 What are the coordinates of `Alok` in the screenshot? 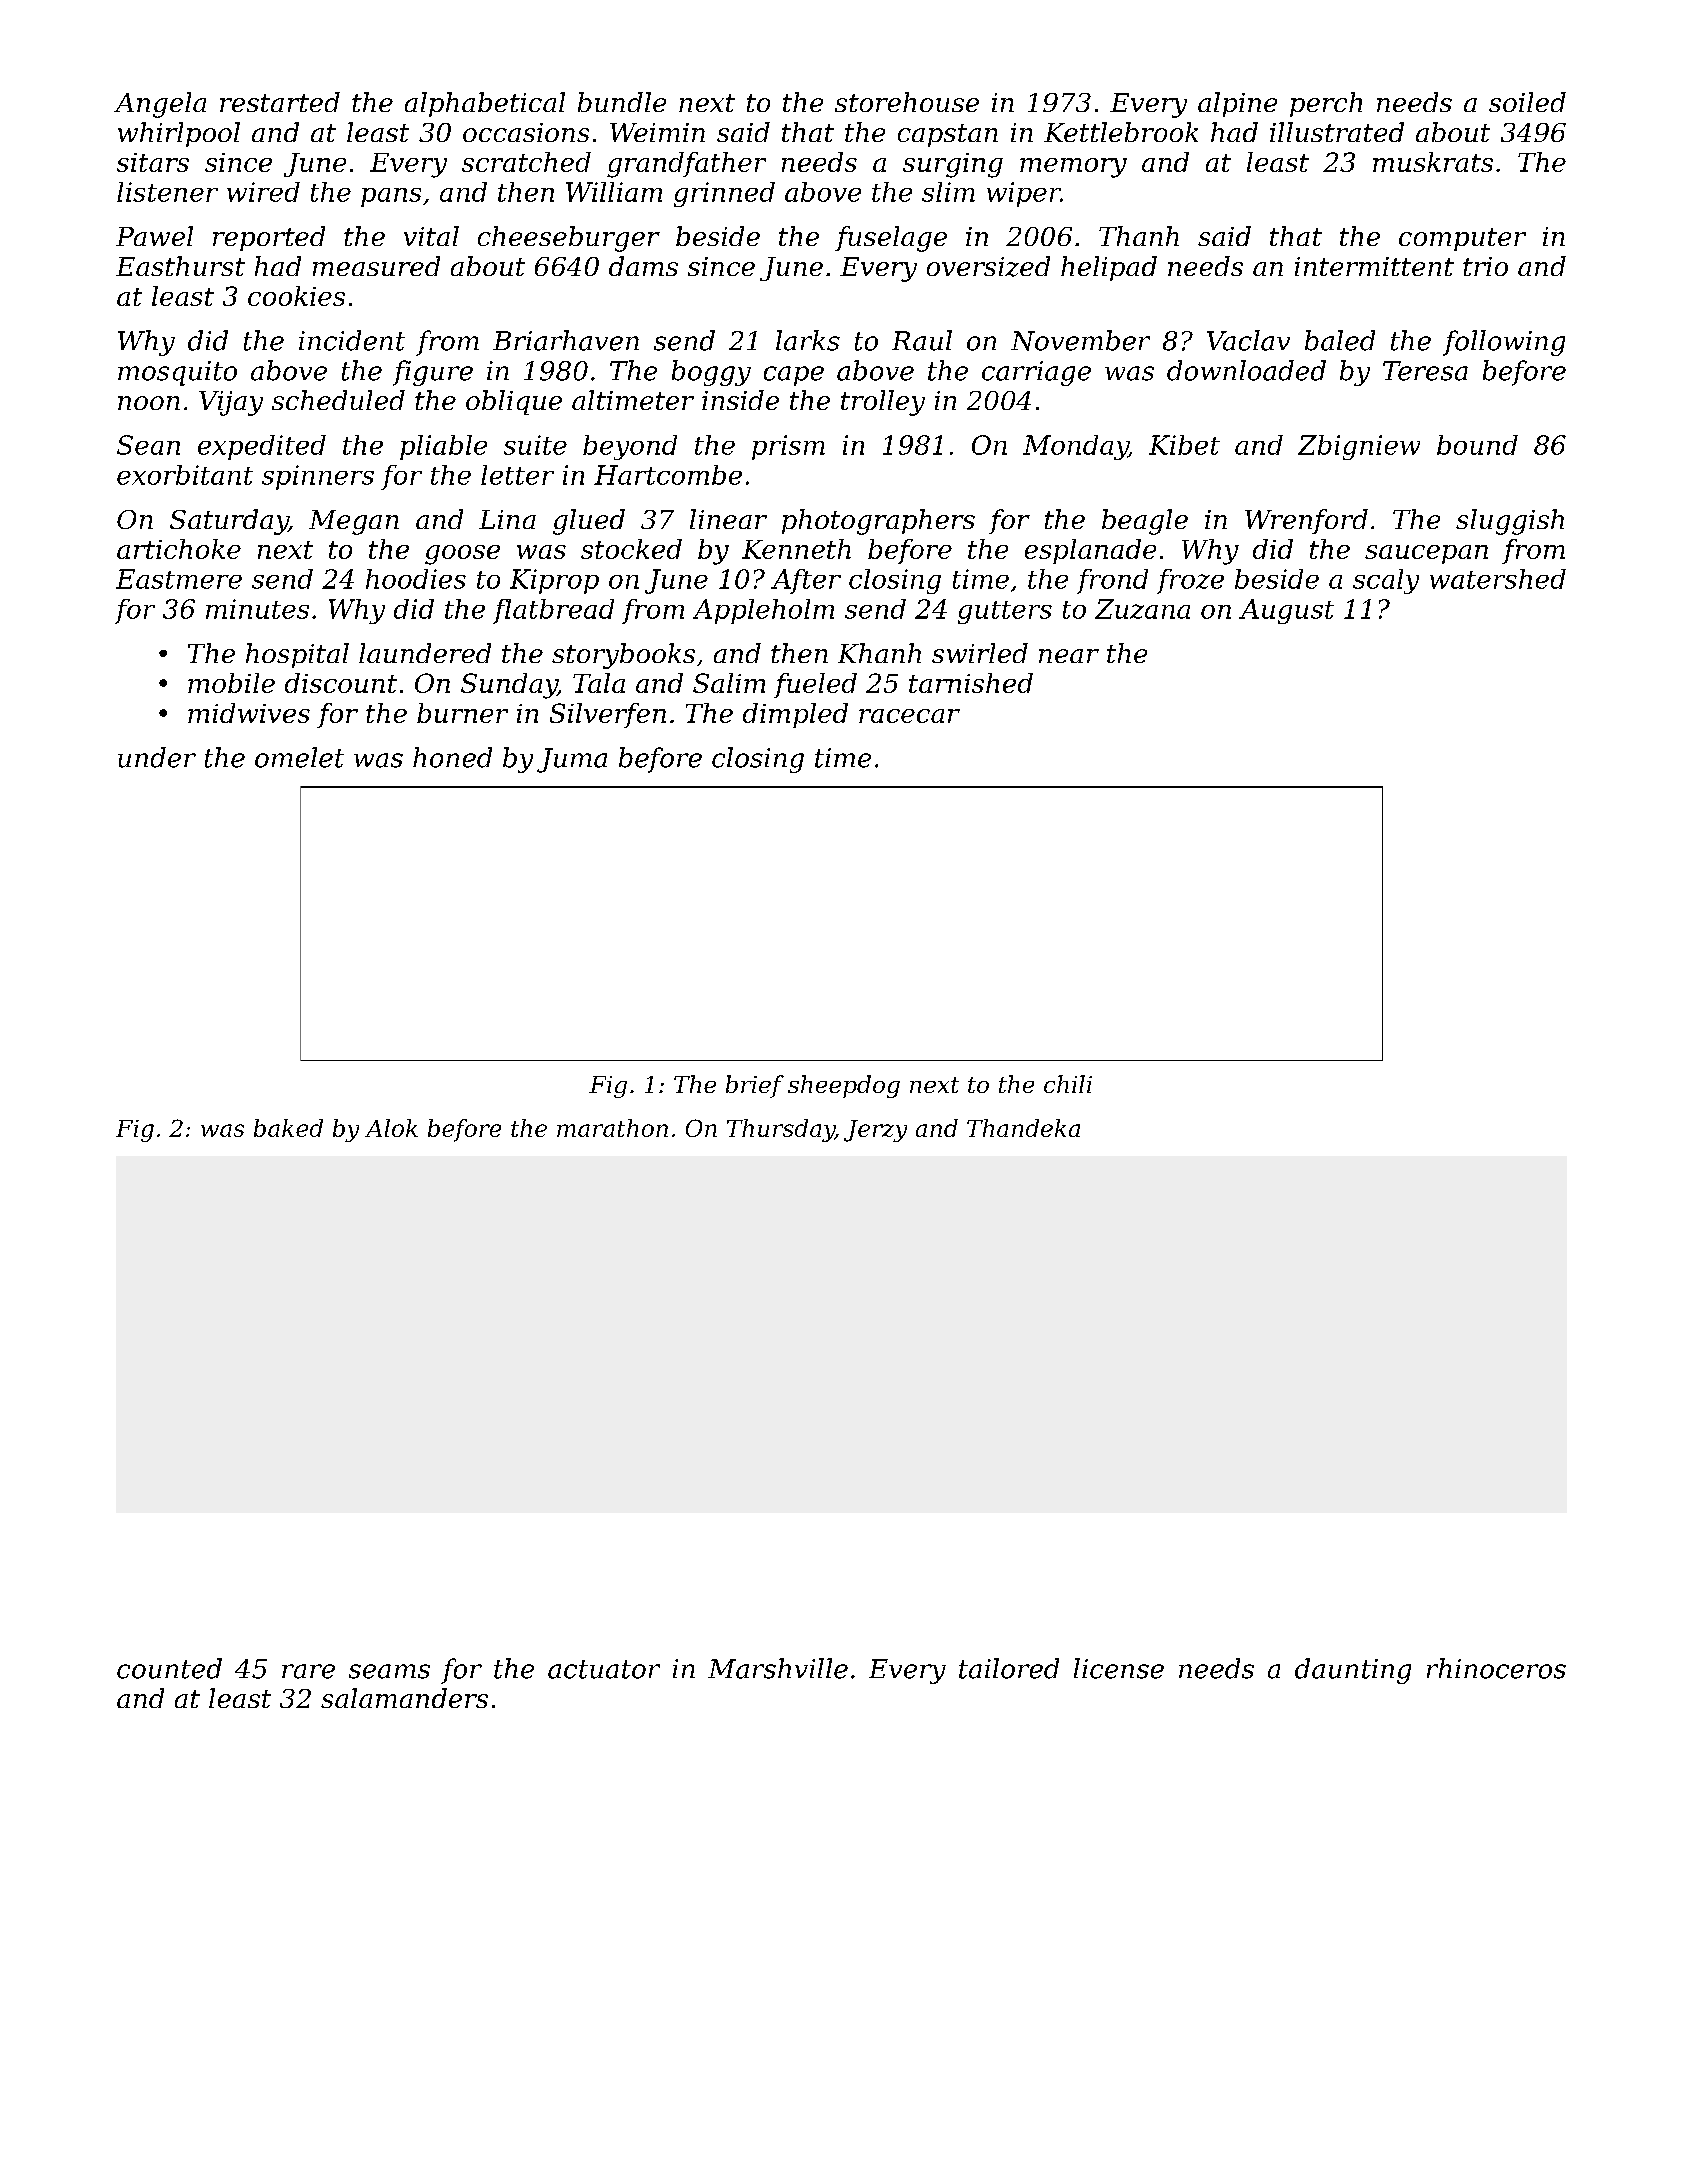 It's located at (391, 1128).
